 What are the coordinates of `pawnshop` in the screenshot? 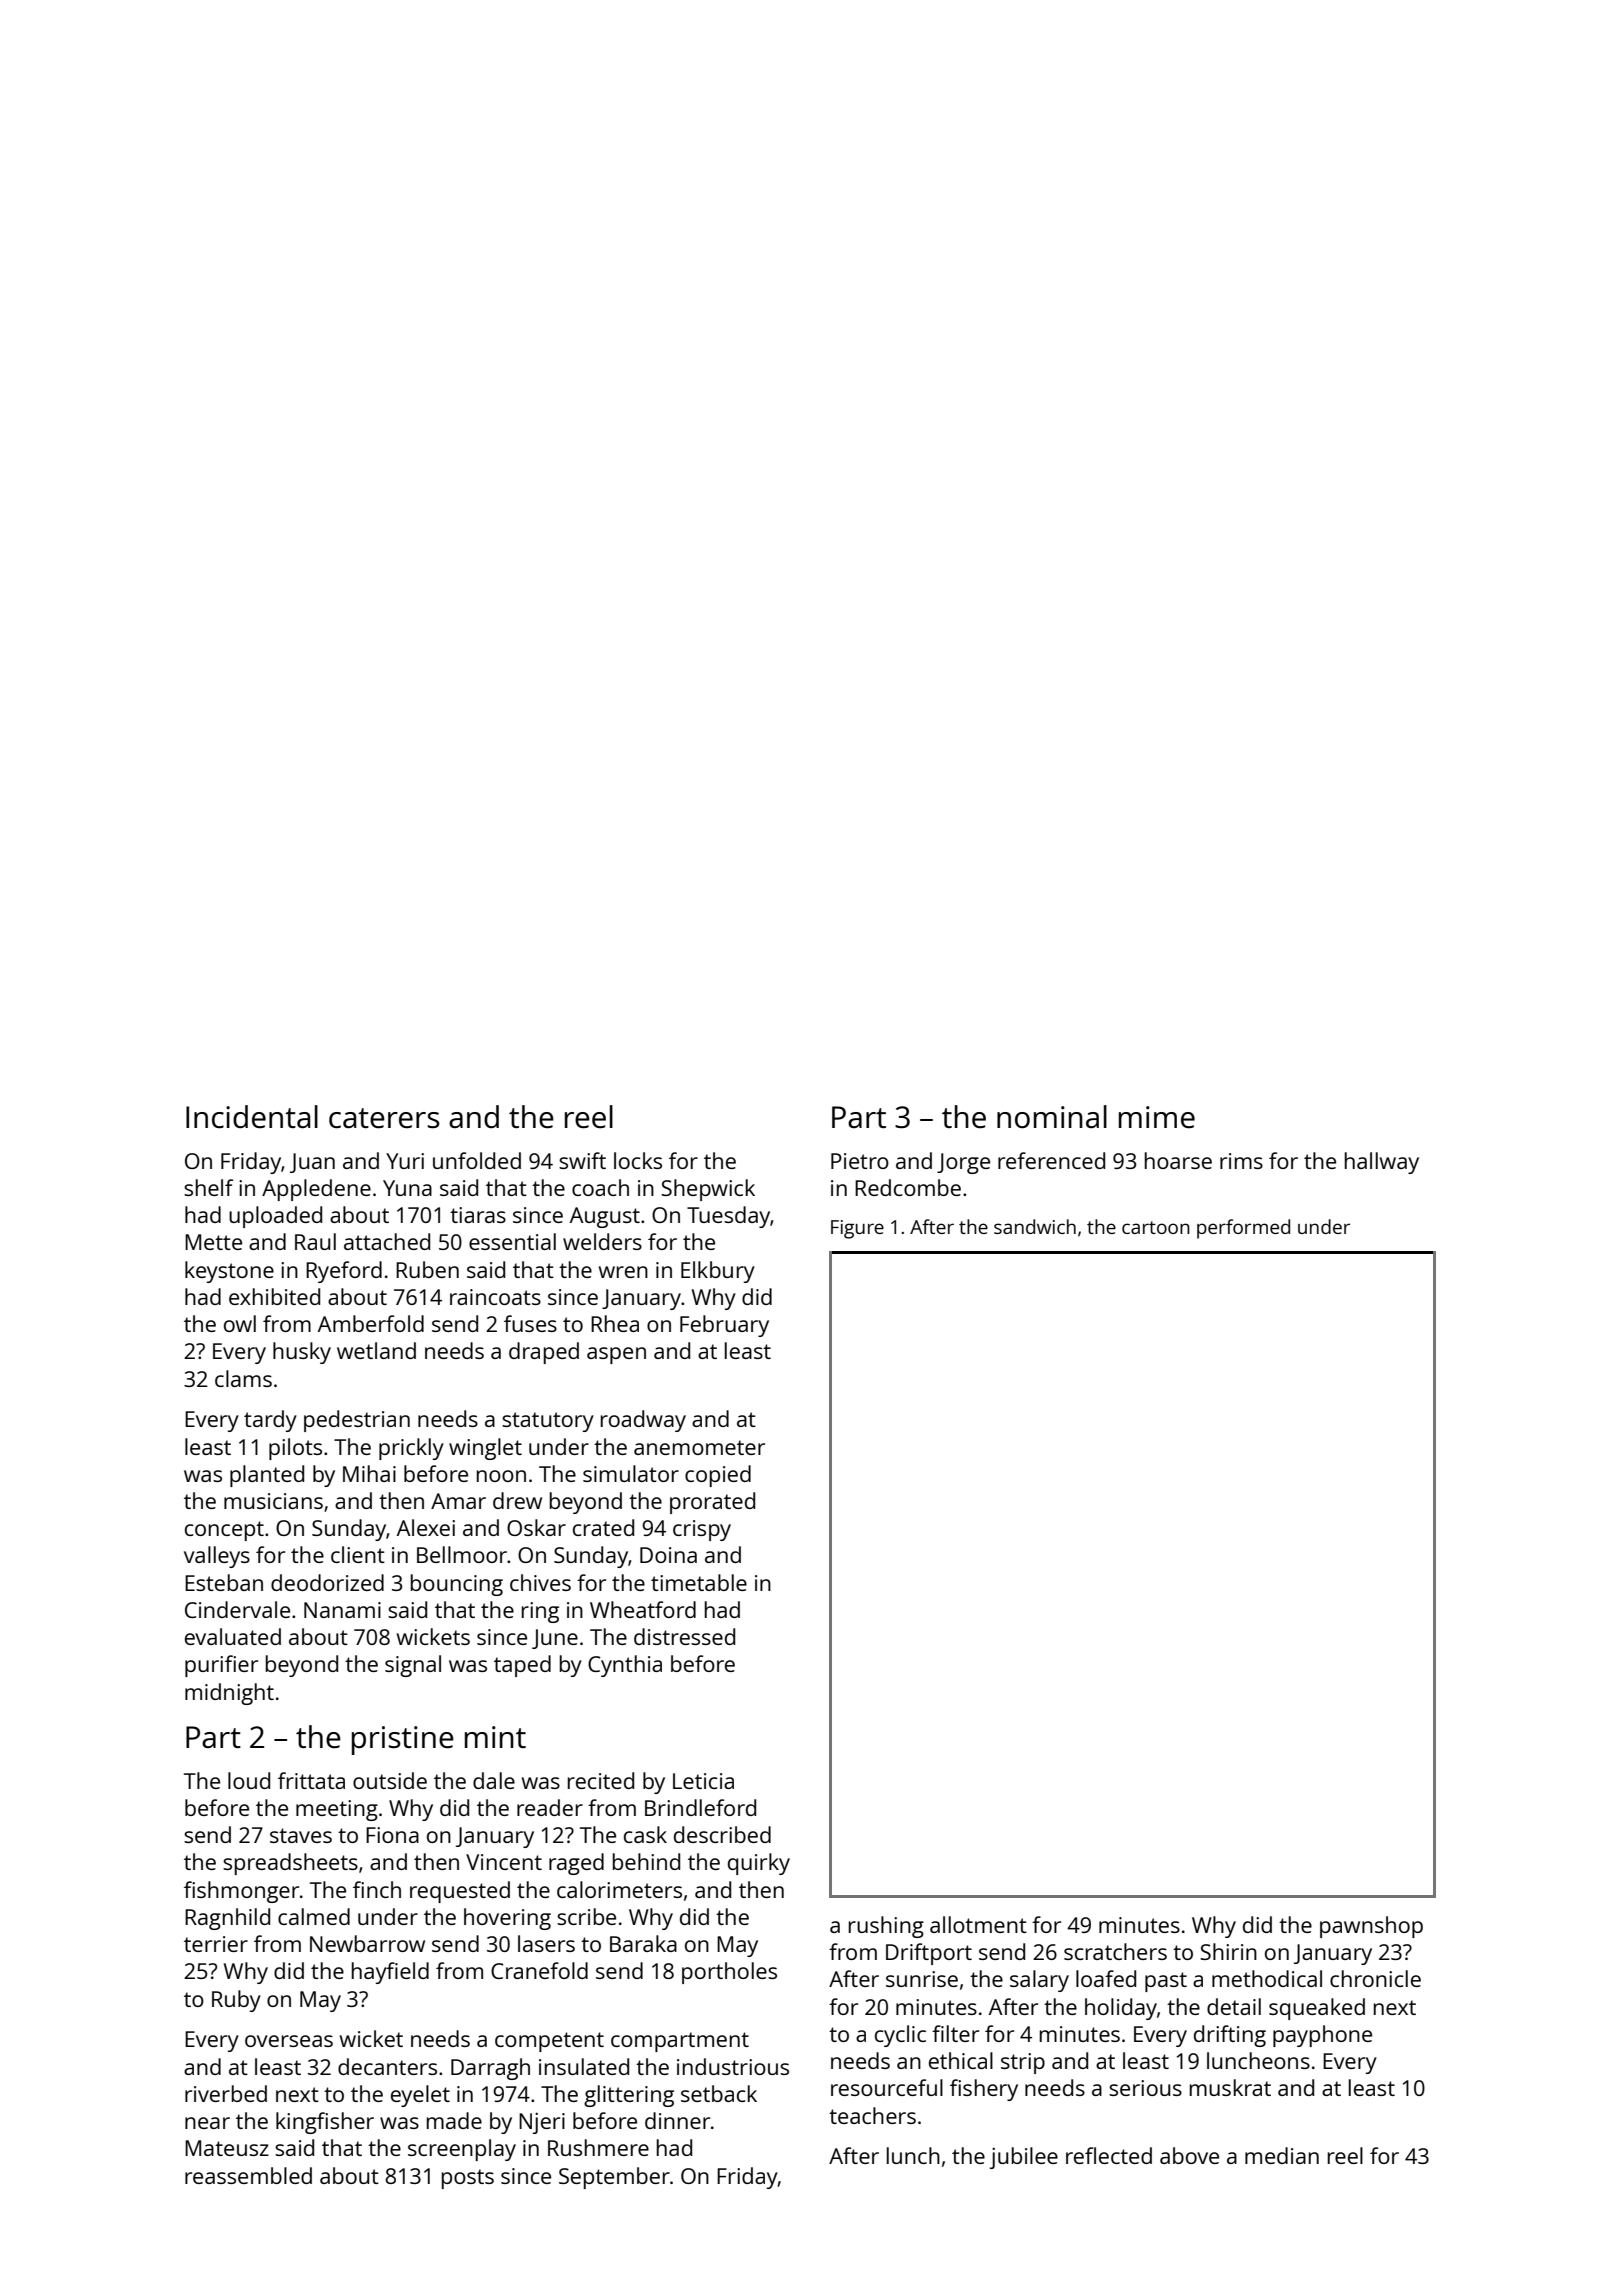 It's located at (1371, 1927).
